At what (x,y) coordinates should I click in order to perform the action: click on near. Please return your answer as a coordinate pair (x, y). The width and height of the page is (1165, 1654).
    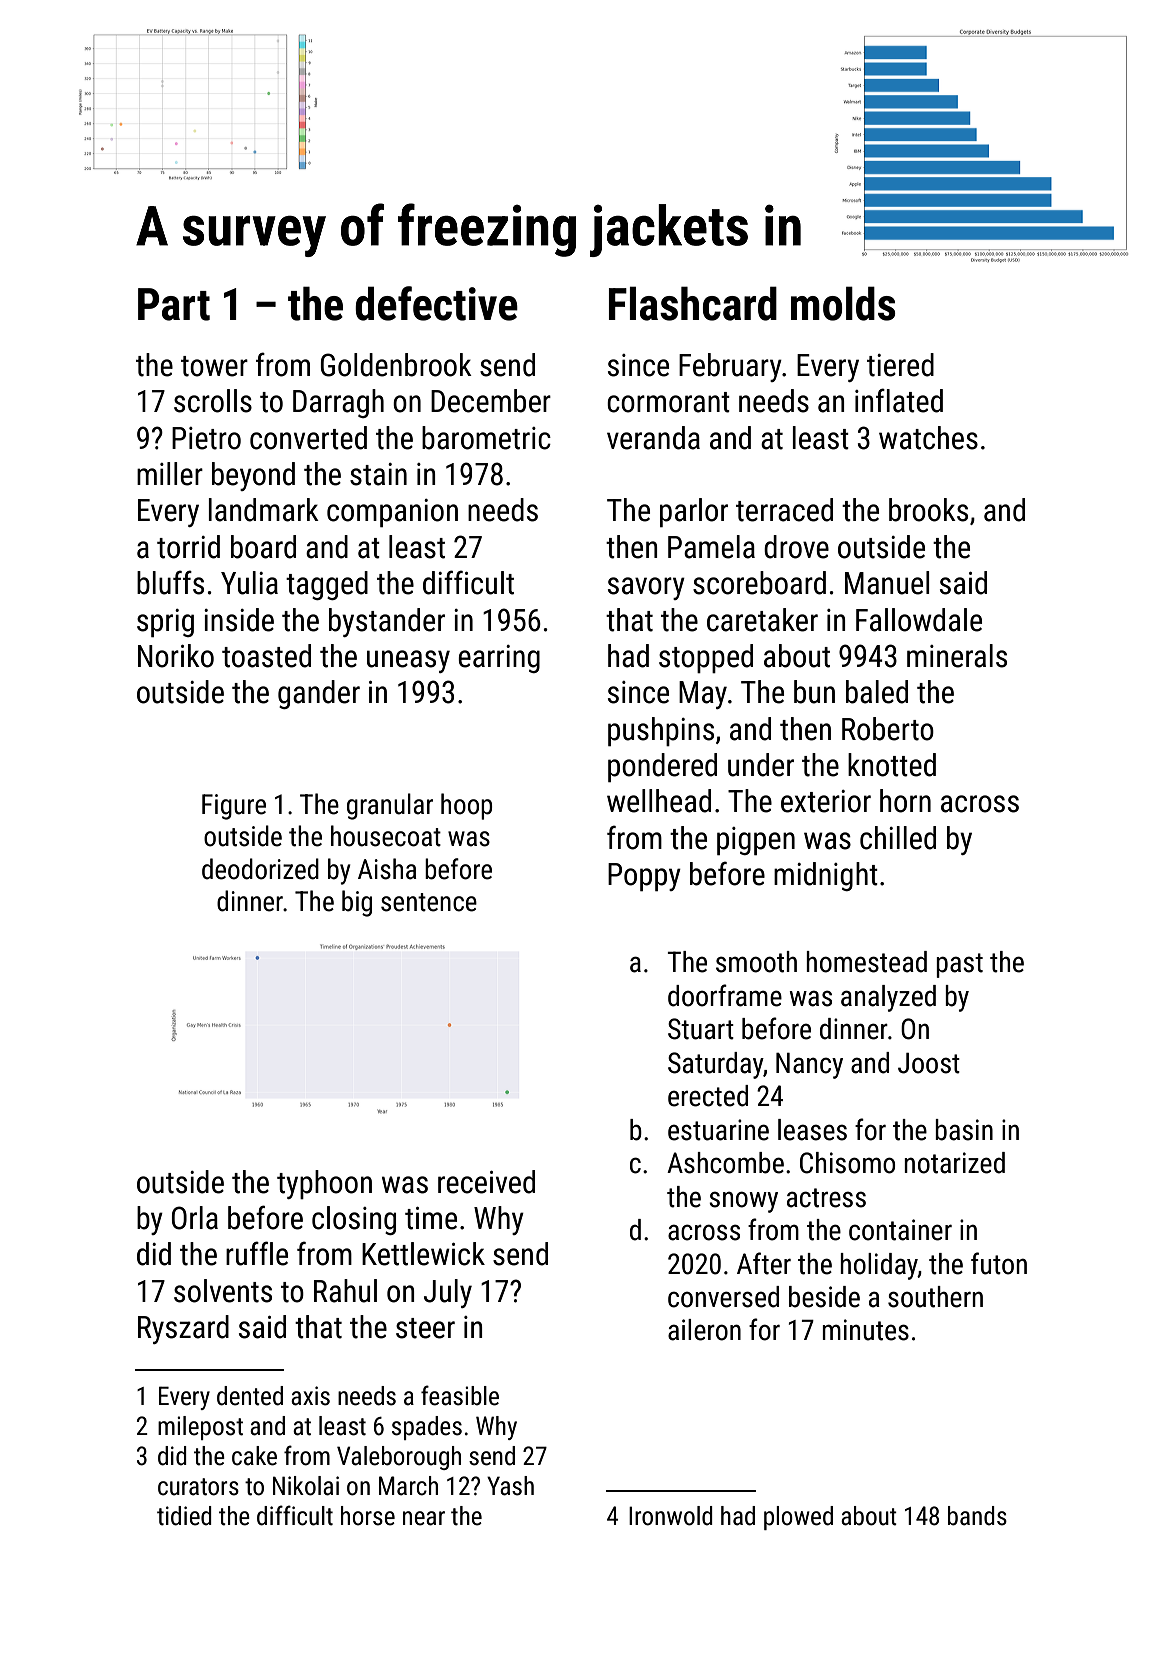
    Looking at the image, I should click on (424, 1518).
